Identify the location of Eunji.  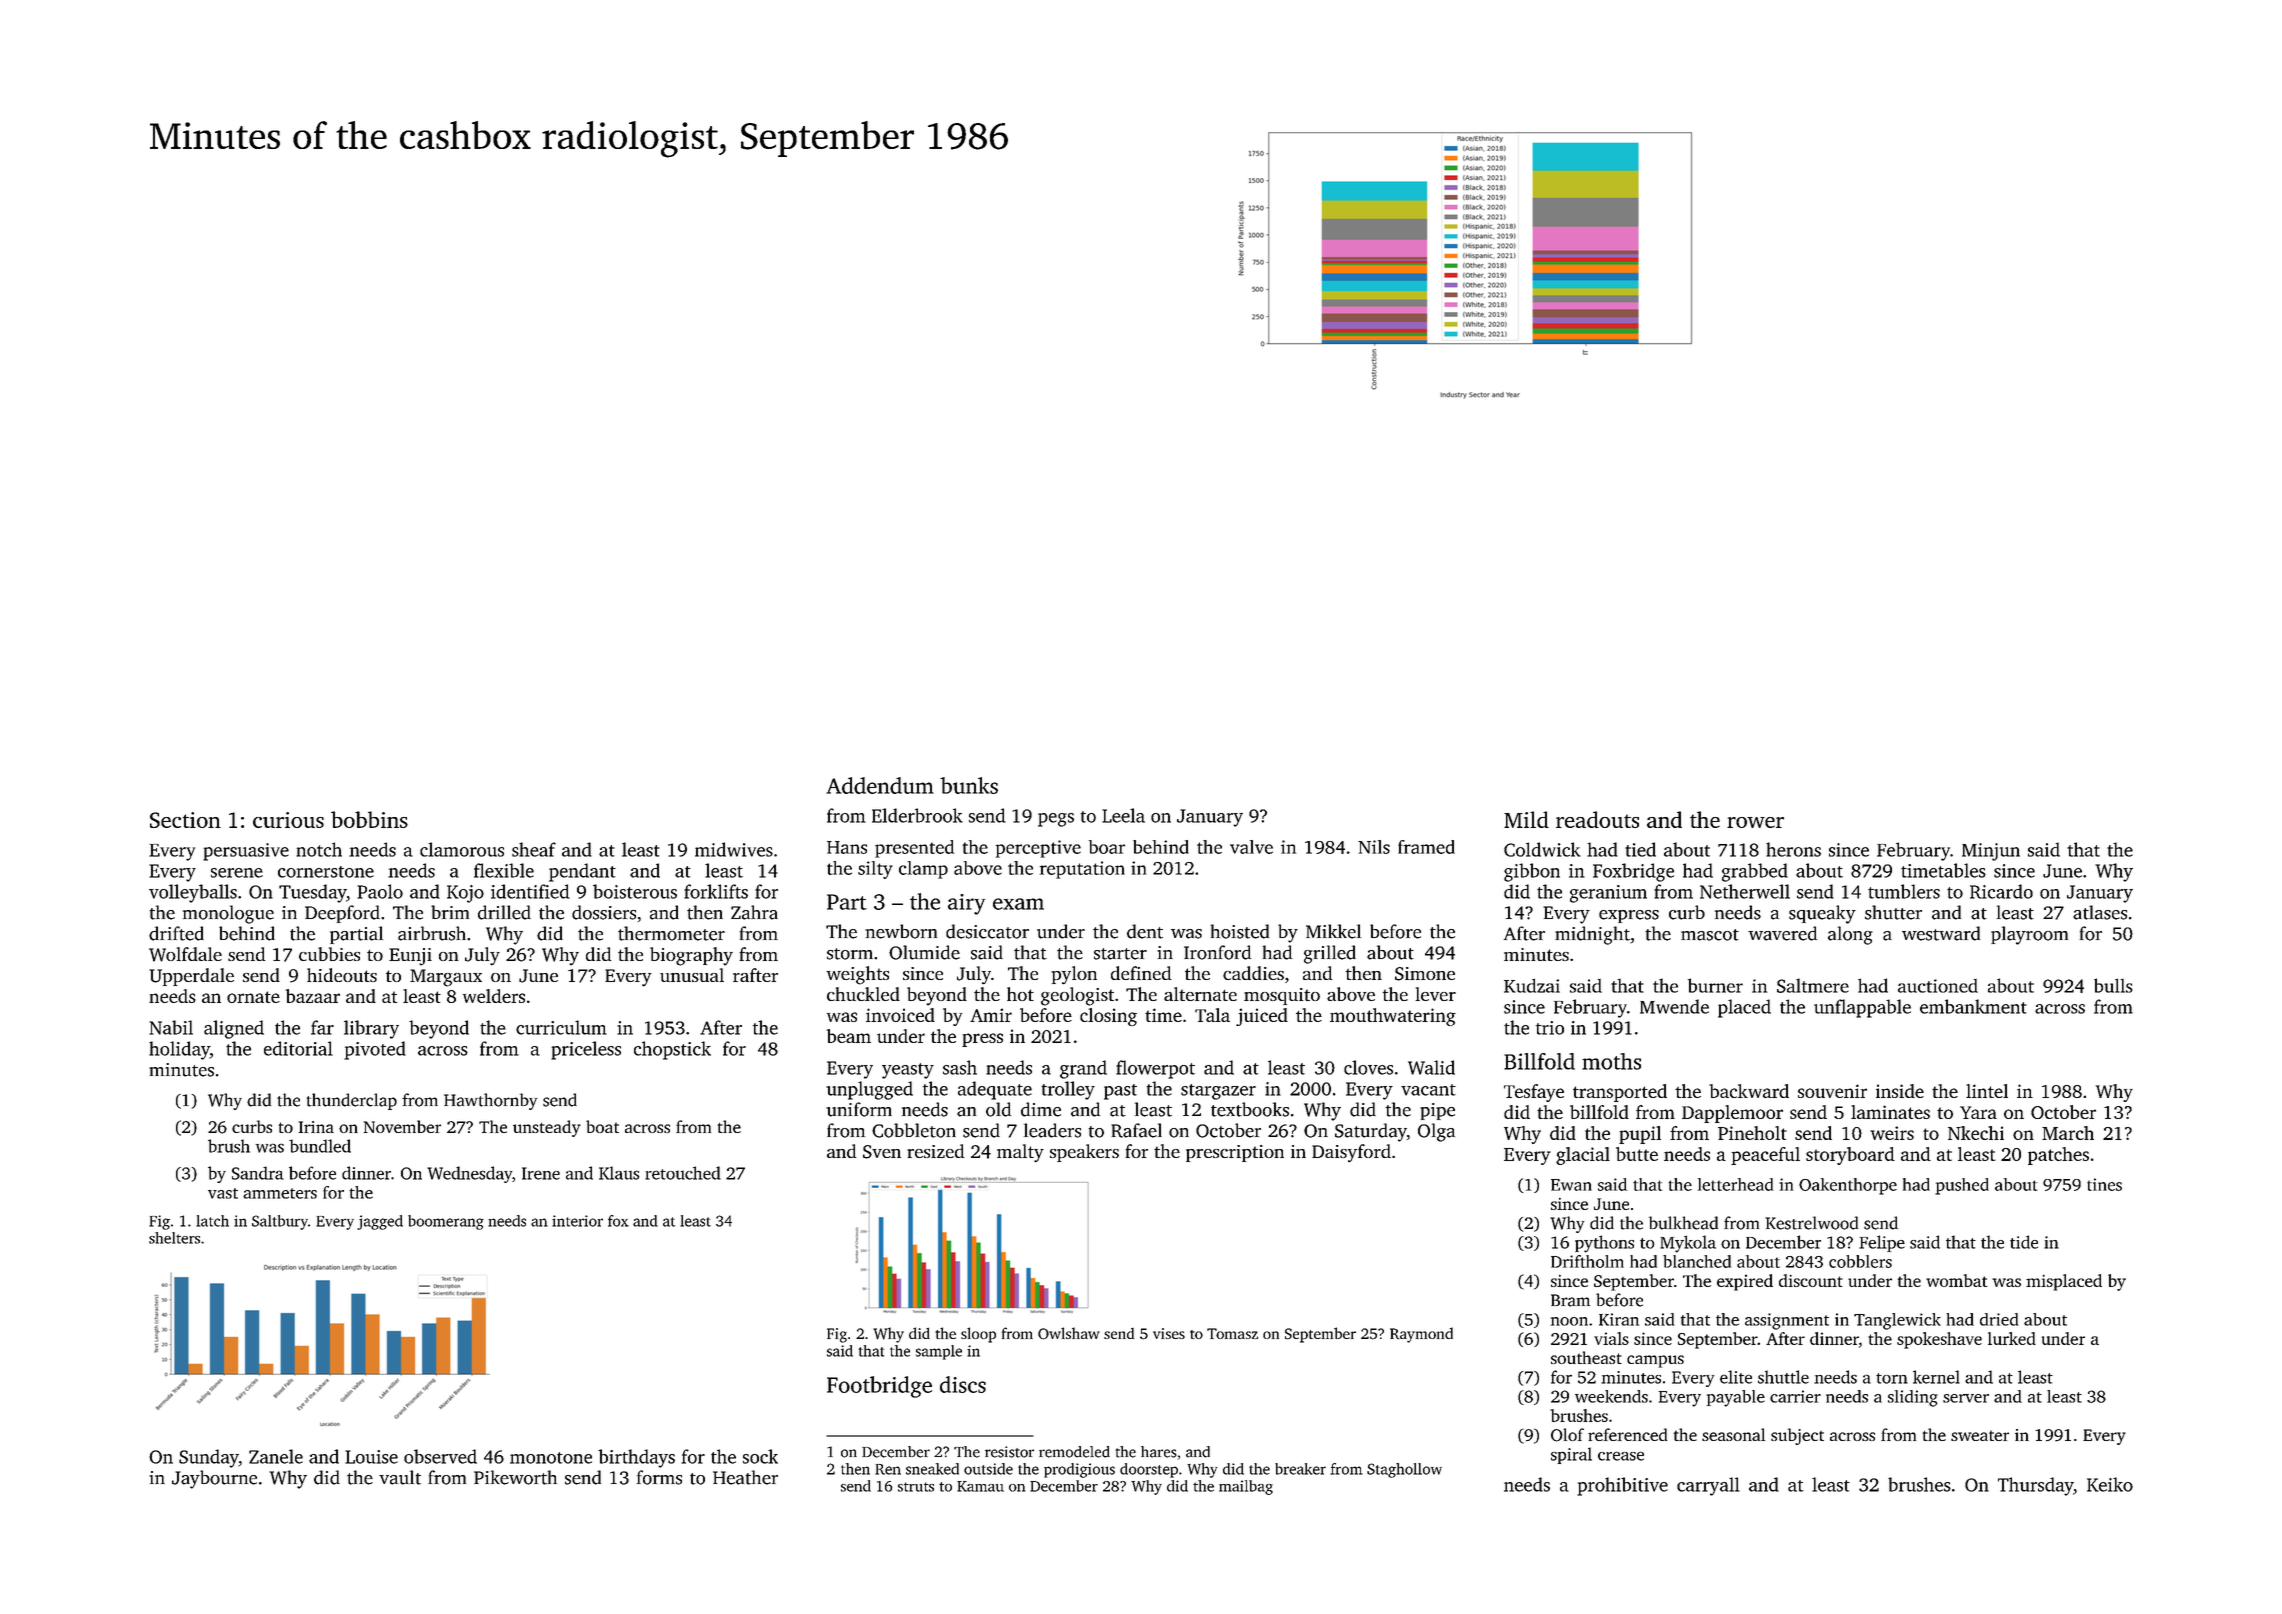
(410, 957).
